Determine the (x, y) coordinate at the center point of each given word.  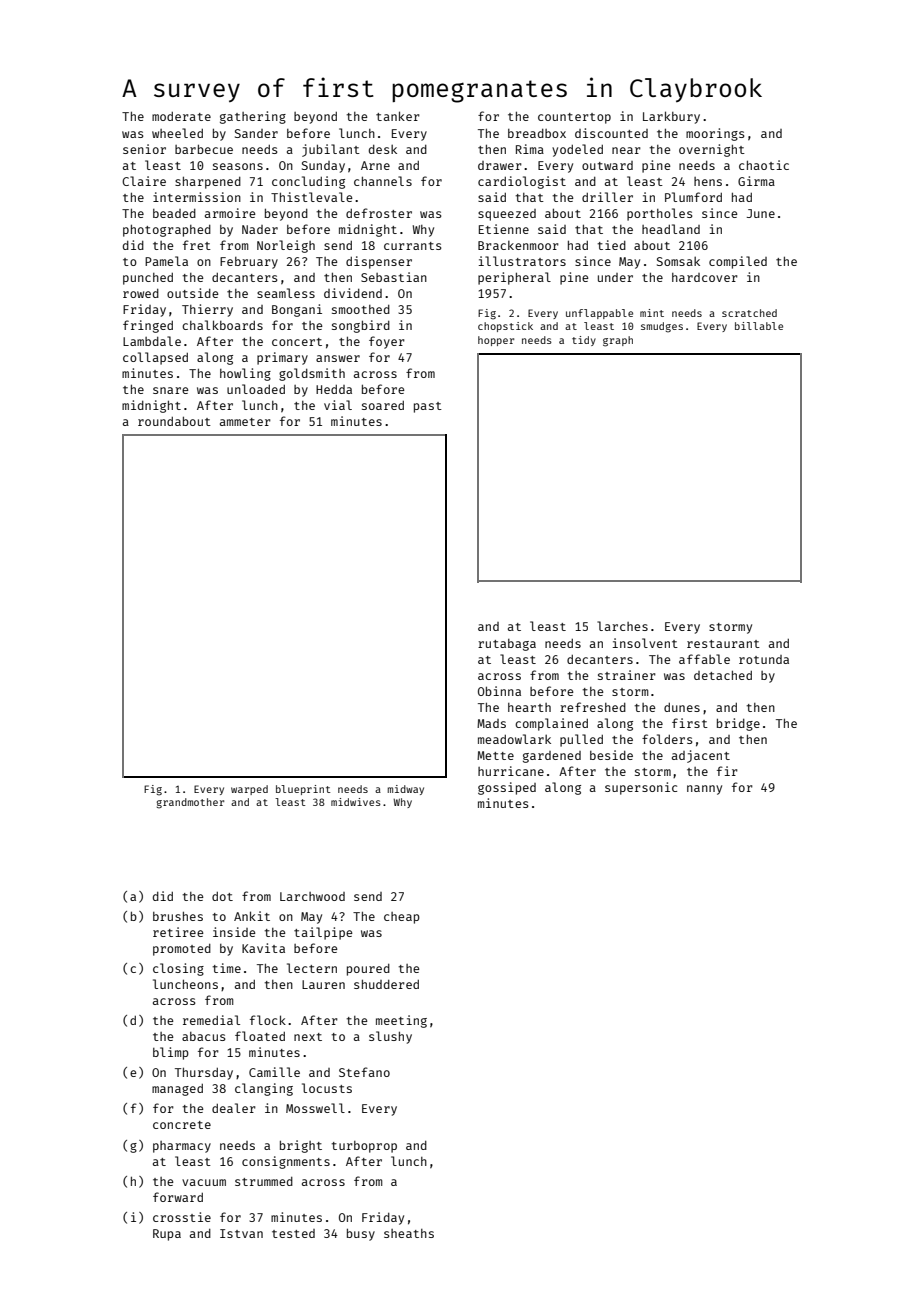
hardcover (705, 277)
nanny (704, 790)
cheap (402, 918)
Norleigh (286, 246)
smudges (662, 327)
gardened (552, 757)
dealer (234, 1108)
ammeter (245, 422)
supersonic (641, 788)
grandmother (190, 803)
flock (268, 1020)
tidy (584, 341)
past (428, 407)
